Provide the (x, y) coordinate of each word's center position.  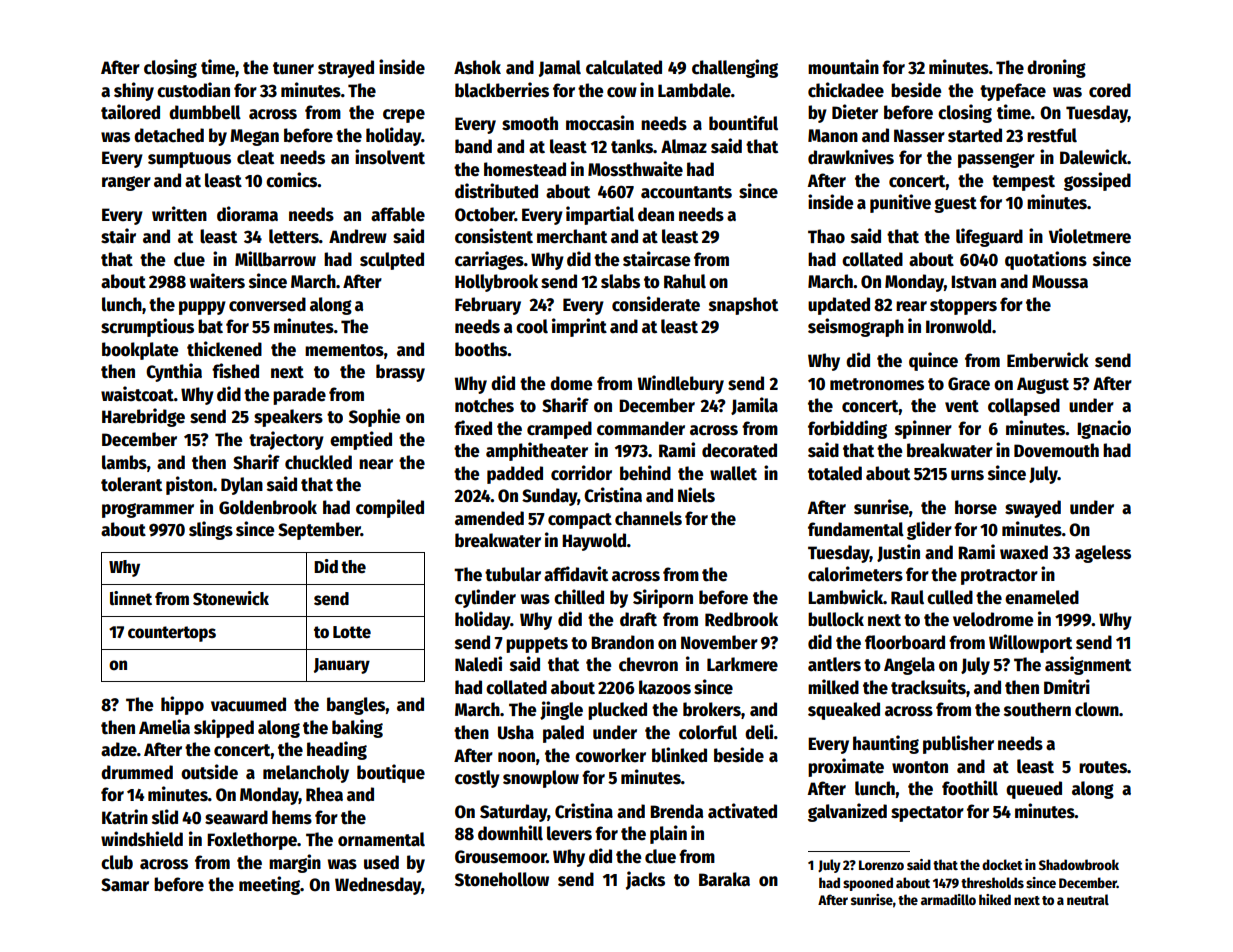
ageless (1103, 554)
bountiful (743, 123)
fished (235, 371)
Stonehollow (502, 879)
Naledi (478, 664)
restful (1052, 135)
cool (532, 326)
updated (839, 306)
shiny (134, 91)
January (342, 666)
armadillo (948, 899)
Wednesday (378, 886)
